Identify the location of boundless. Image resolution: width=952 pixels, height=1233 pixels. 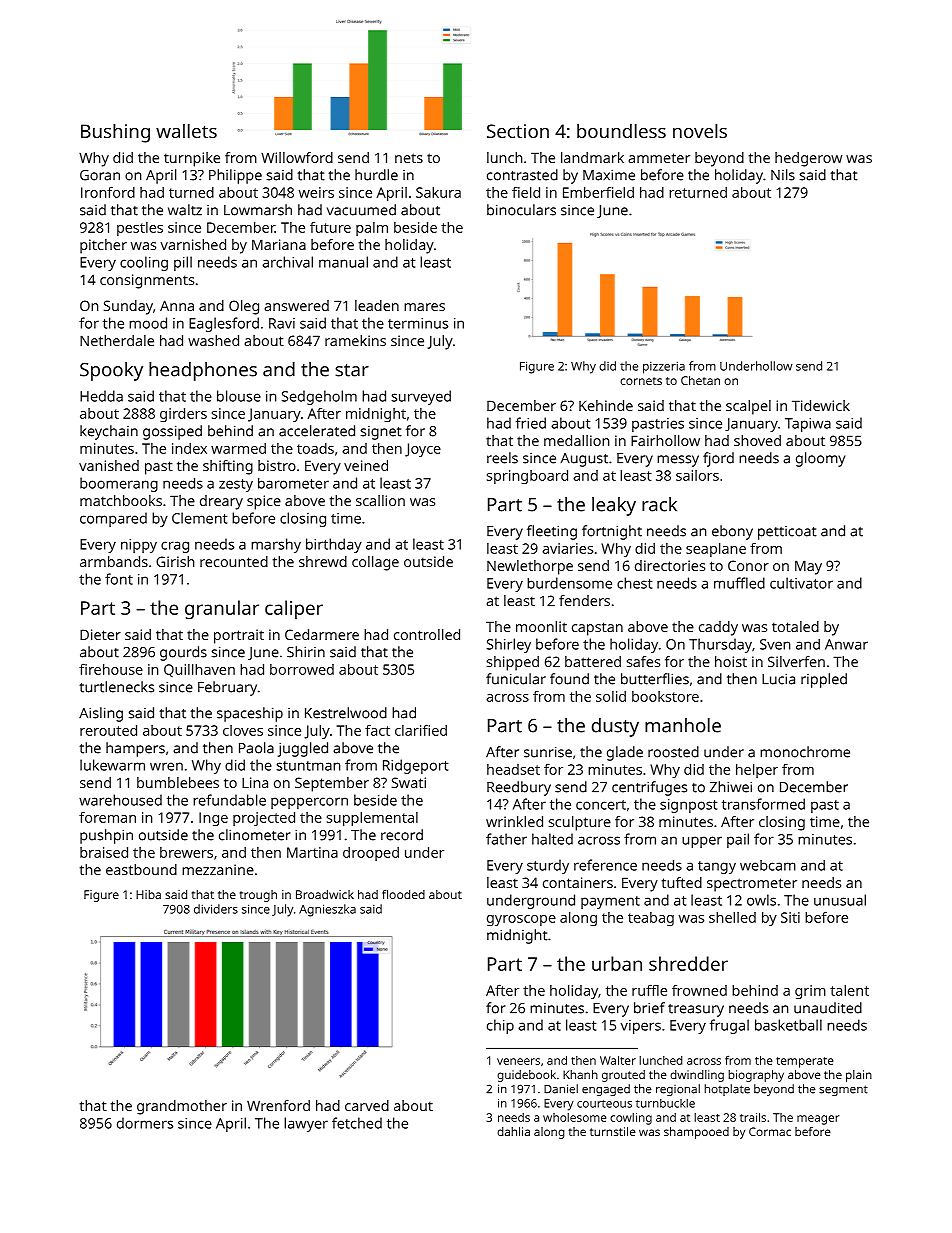
(621, 131).
